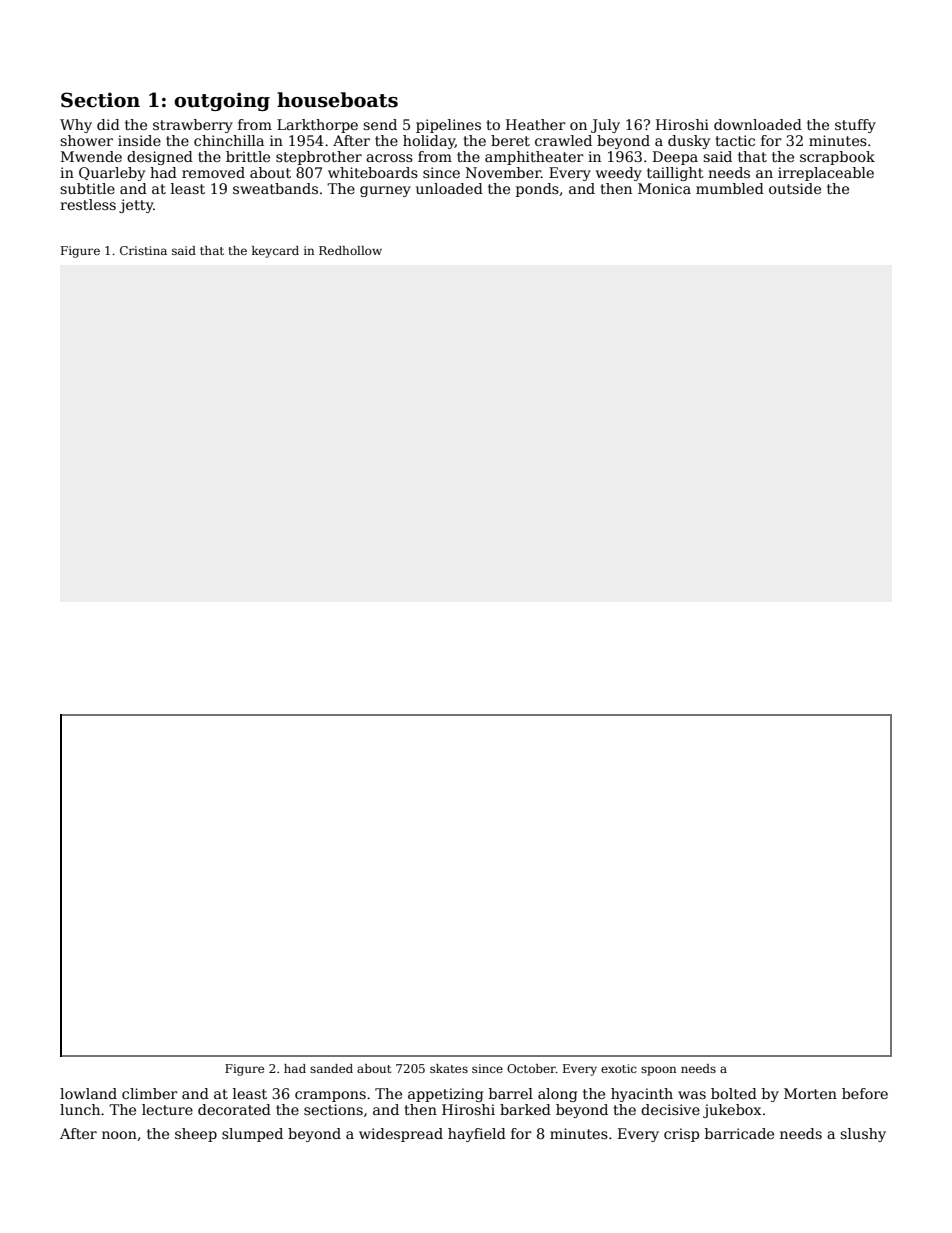 This image has width=952, height=1233. Describe the element at coordinates (658, 1071) in the image. I see `spoon` at that location.
